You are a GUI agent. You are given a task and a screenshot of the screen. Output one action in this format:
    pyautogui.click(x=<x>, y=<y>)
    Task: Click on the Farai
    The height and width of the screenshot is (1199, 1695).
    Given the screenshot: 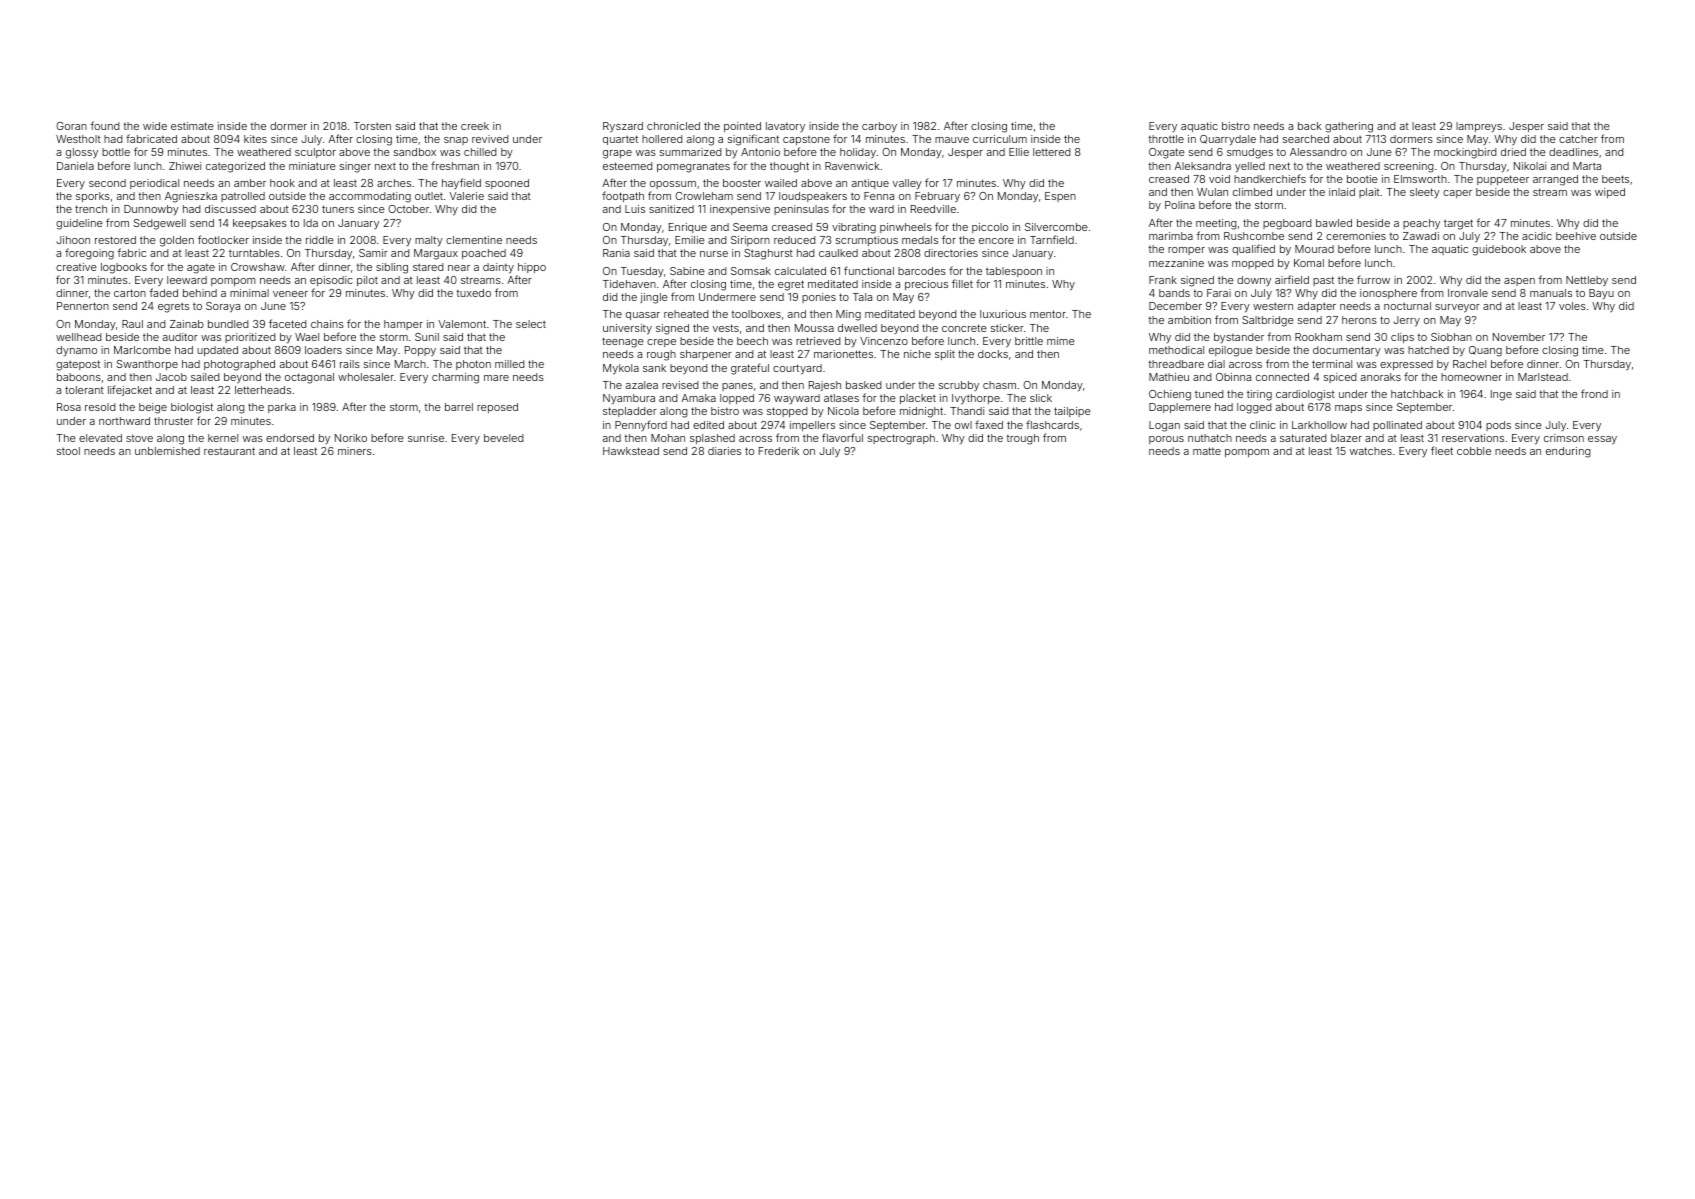 What is the action you would take?
    pyautogui.click(x=1219, y=293)
